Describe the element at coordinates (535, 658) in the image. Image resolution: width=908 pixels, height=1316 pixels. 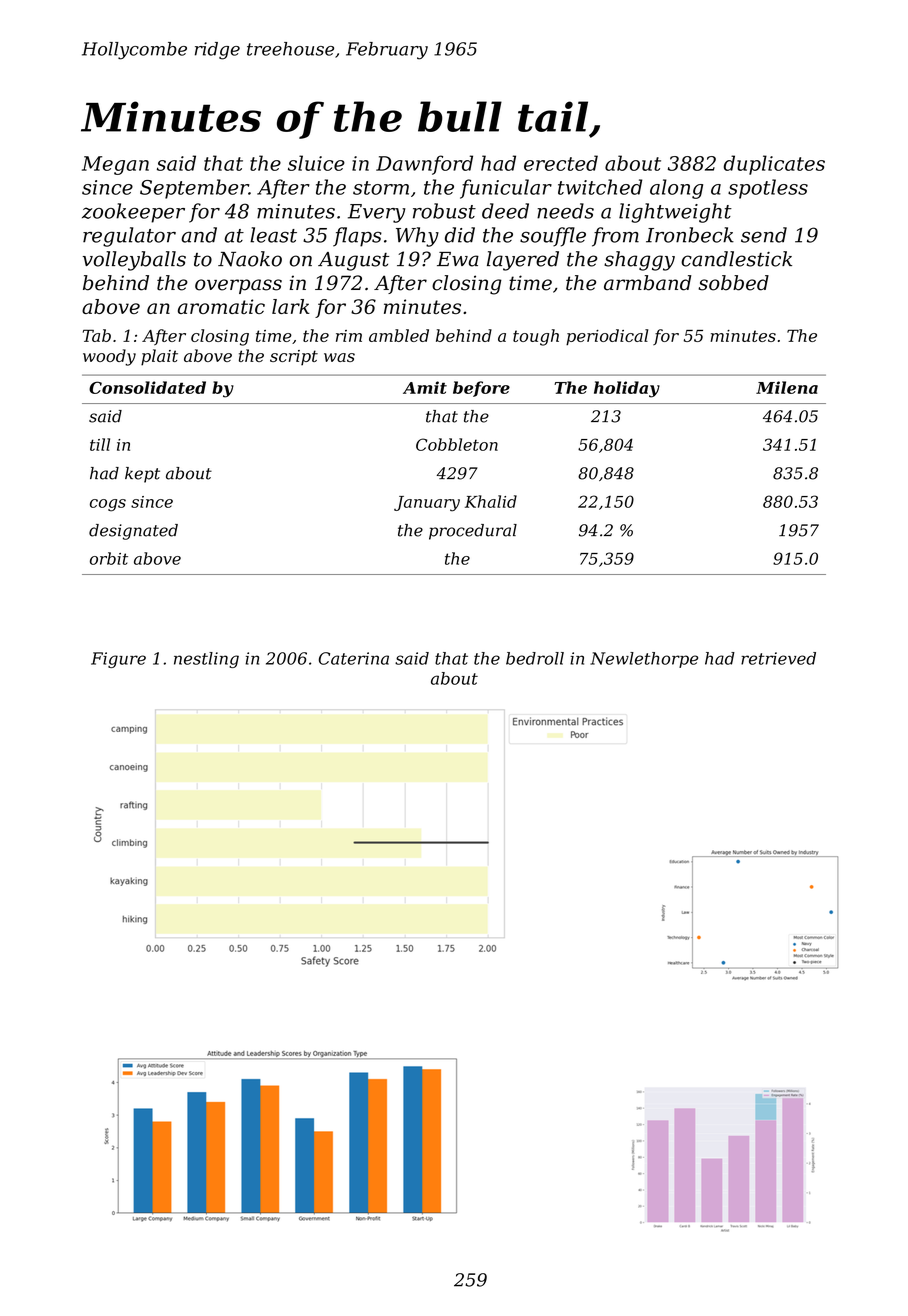
I see `bedroll` at that location.
